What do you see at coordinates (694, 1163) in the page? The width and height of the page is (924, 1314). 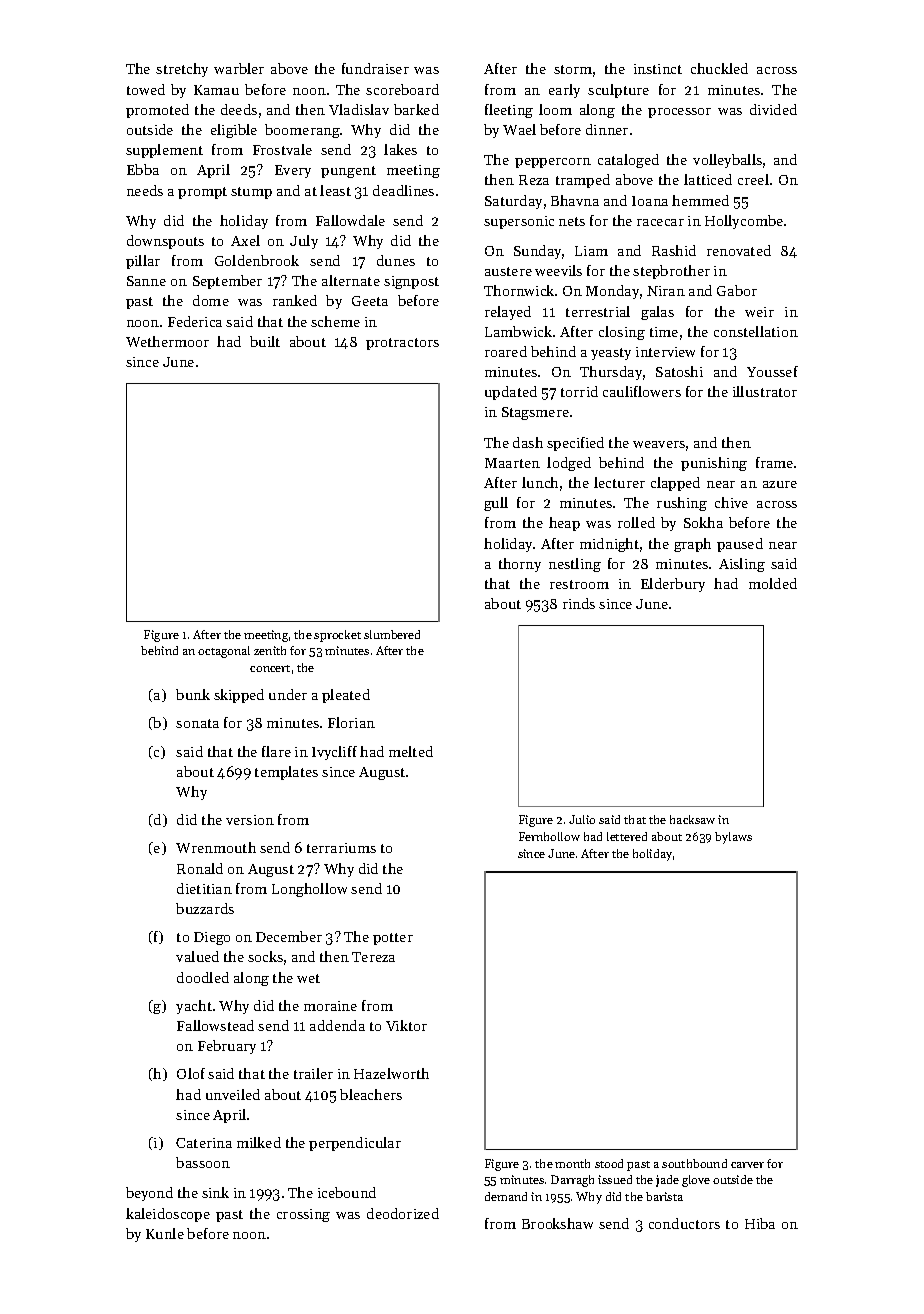 I see `southbound` at bounding box center [694, 1163].
